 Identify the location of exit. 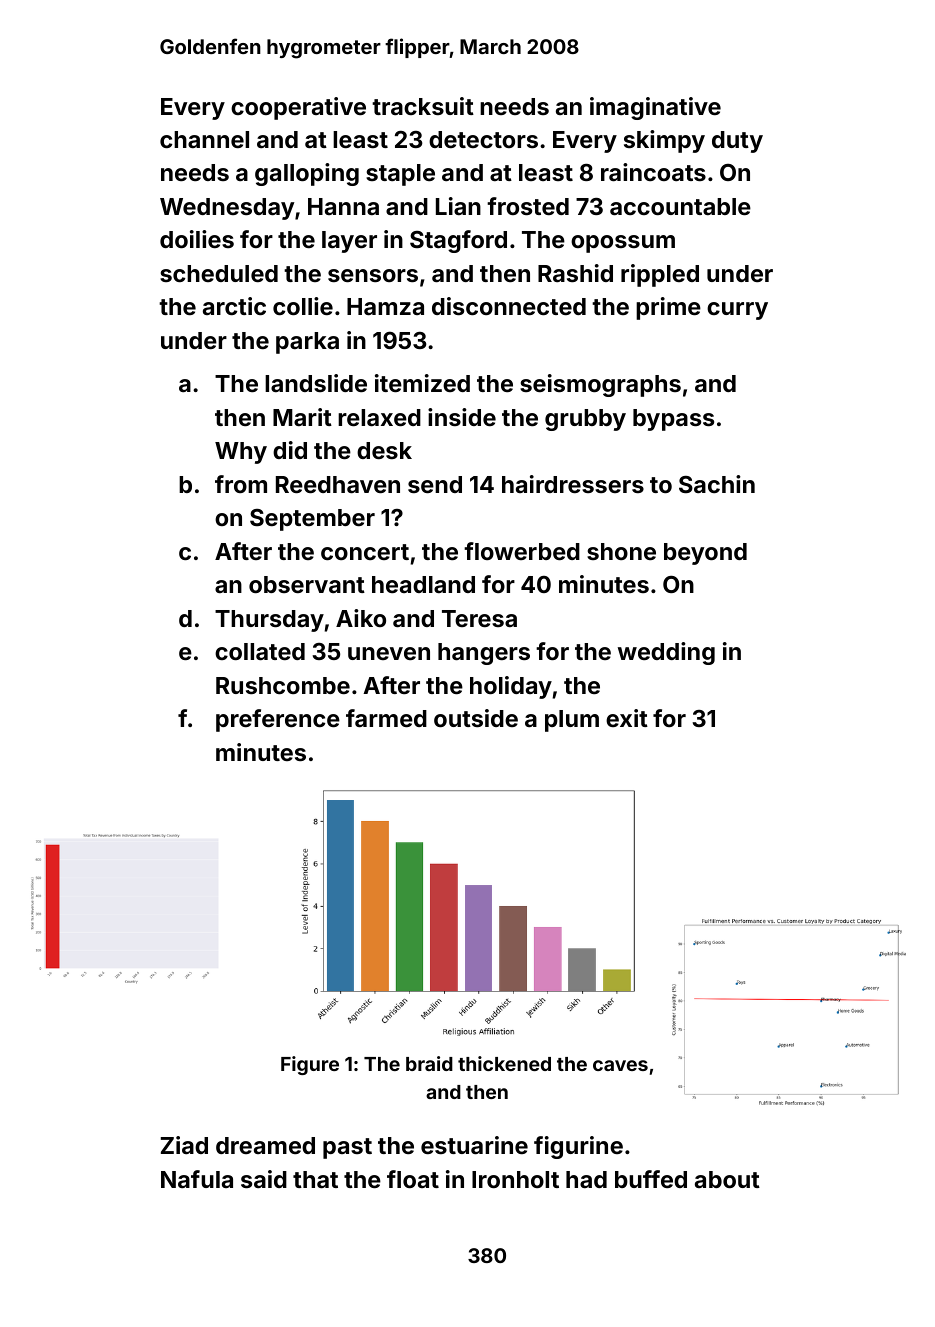
(627, 718).
